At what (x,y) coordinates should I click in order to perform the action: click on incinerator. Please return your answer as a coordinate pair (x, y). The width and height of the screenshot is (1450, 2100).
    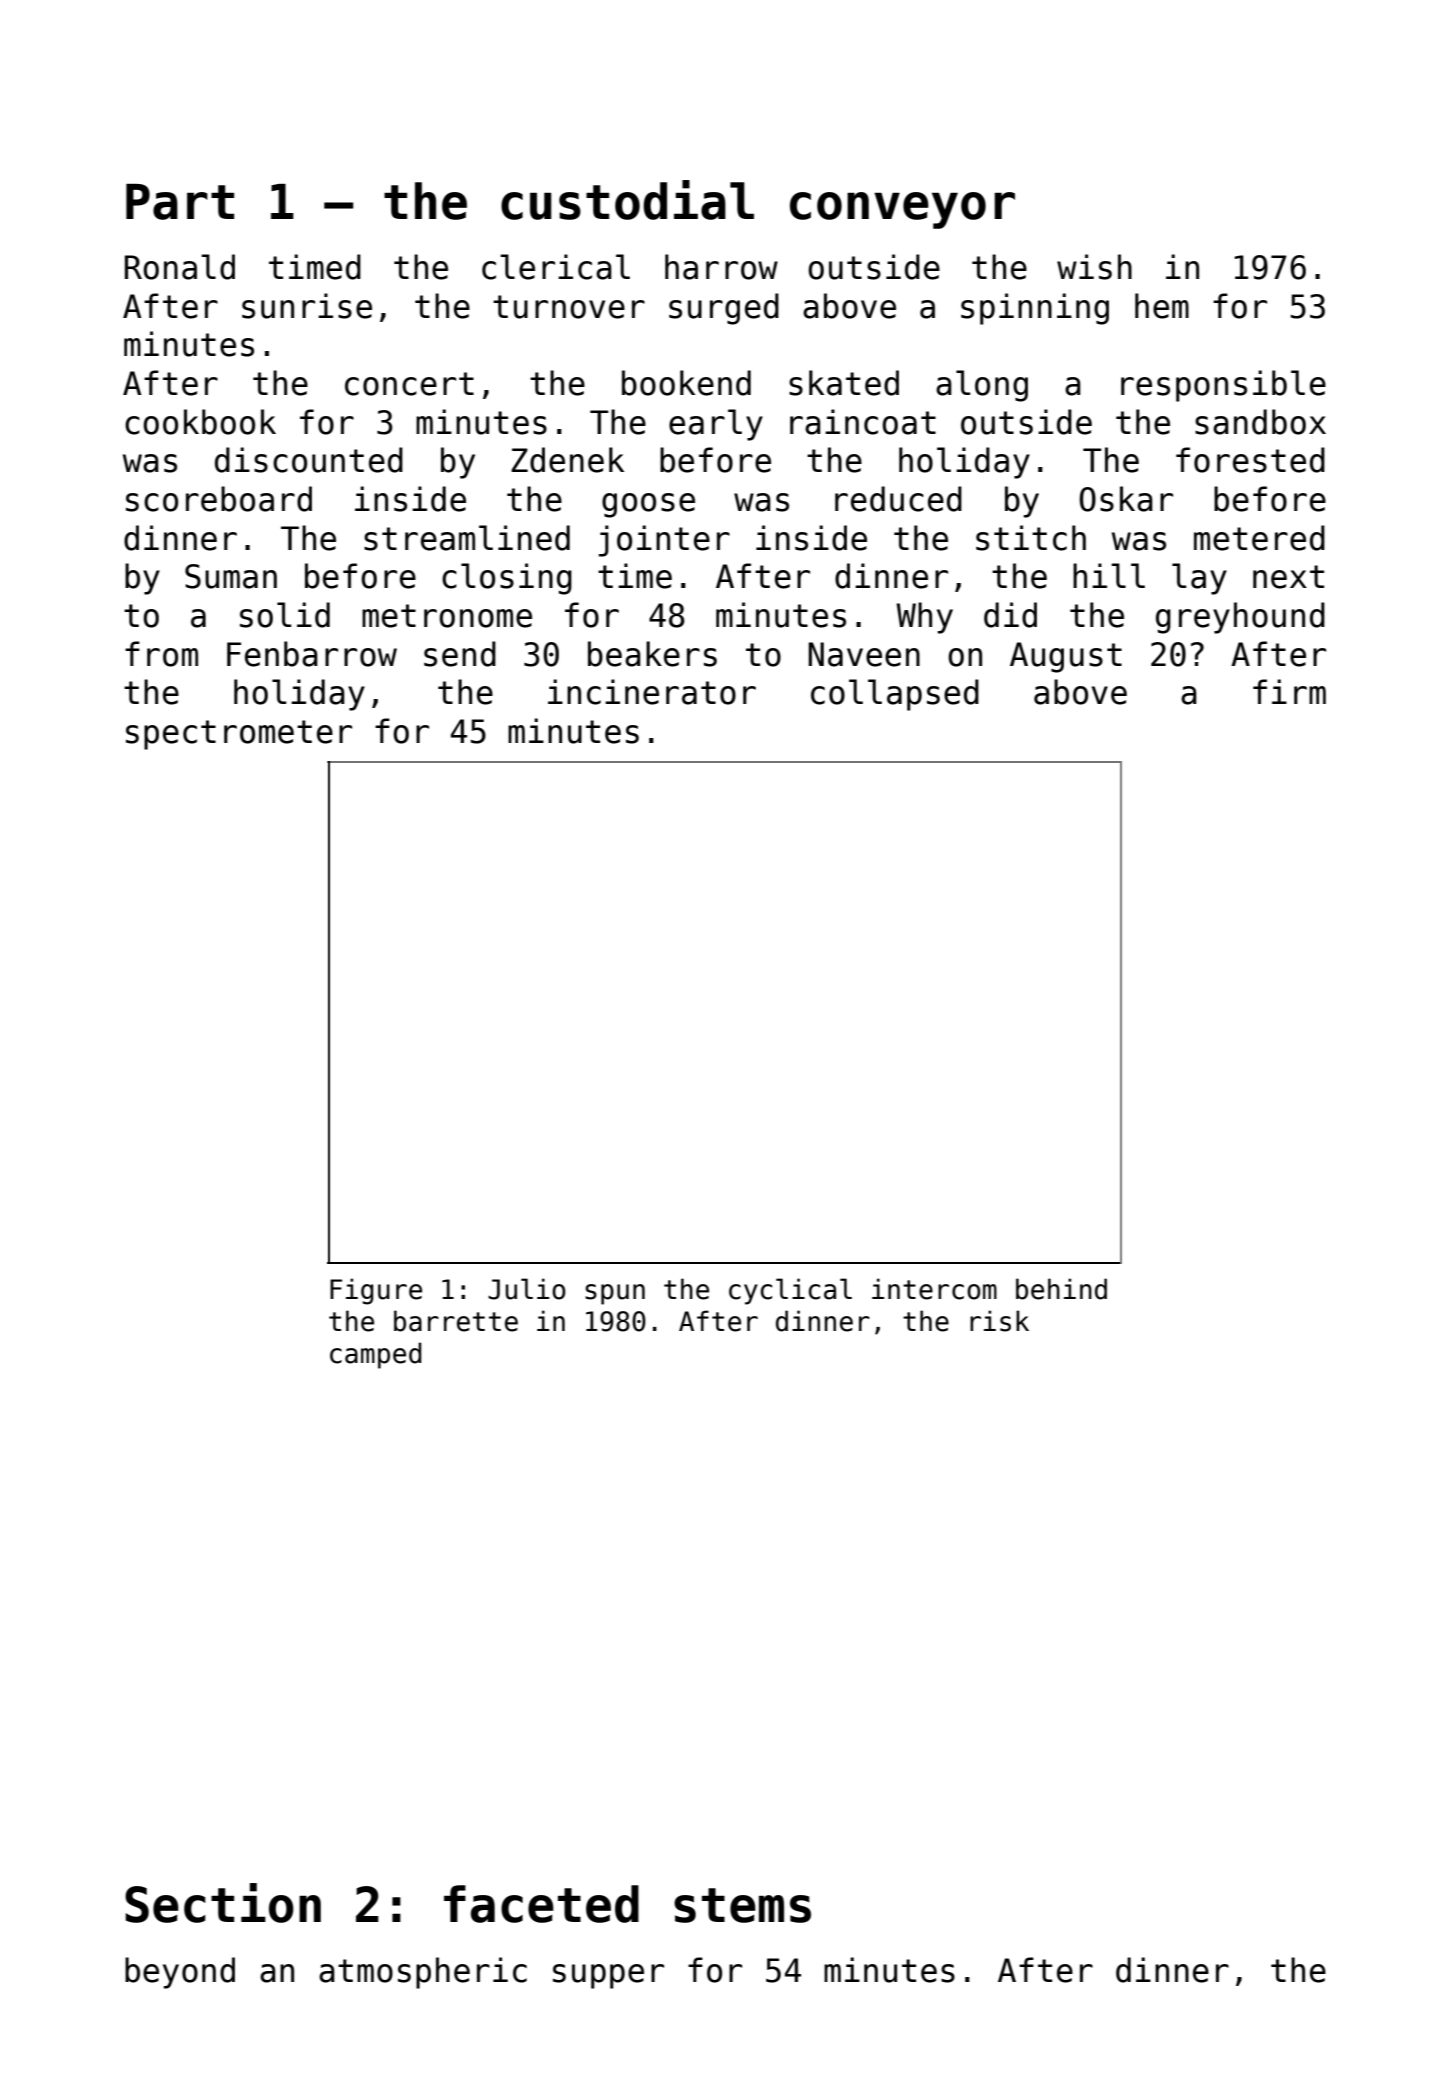
    Looking at the image, I should click on (652, 692).
